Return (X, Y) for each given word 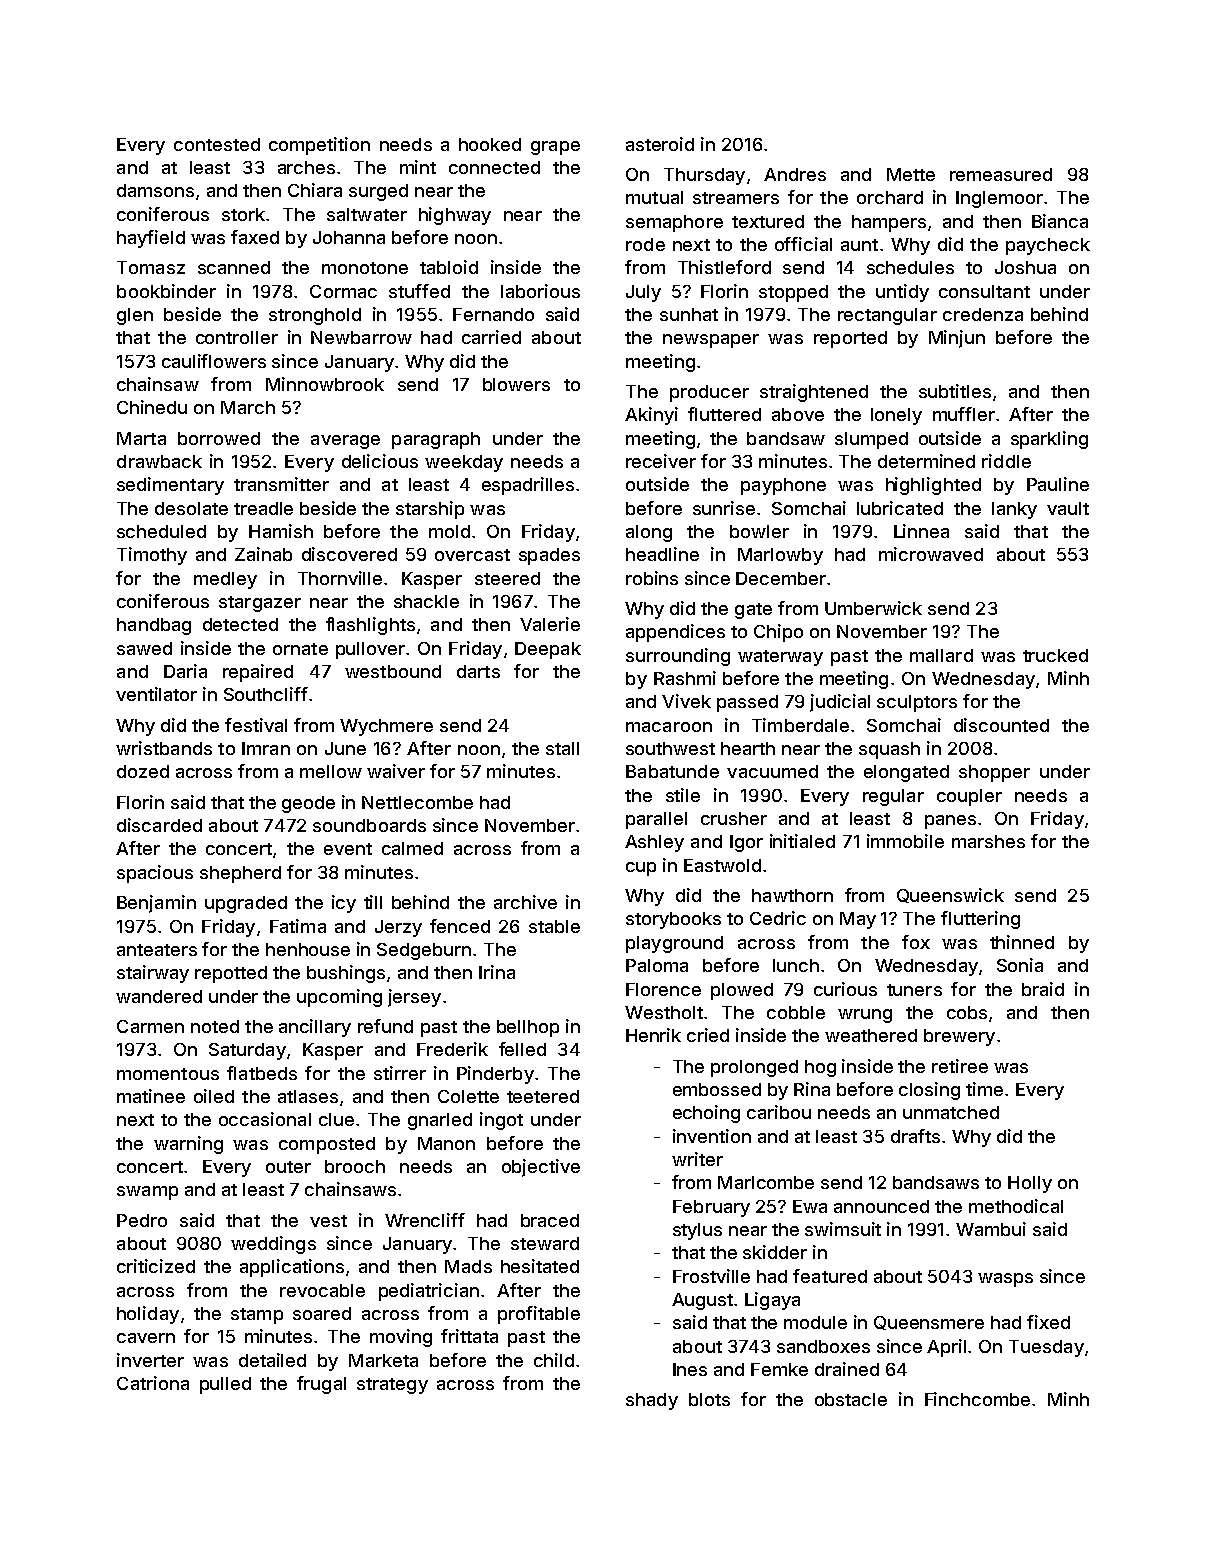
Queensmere (929, 1323)
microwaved (931, 554)
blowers (516, 384)
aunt (859, 245)
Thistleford (724, 267)
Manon (446, 1143)
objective (541, 1168)
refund (385, 1026)
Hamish (281, 531)
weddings (273, 1245)
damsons (155, 190)
